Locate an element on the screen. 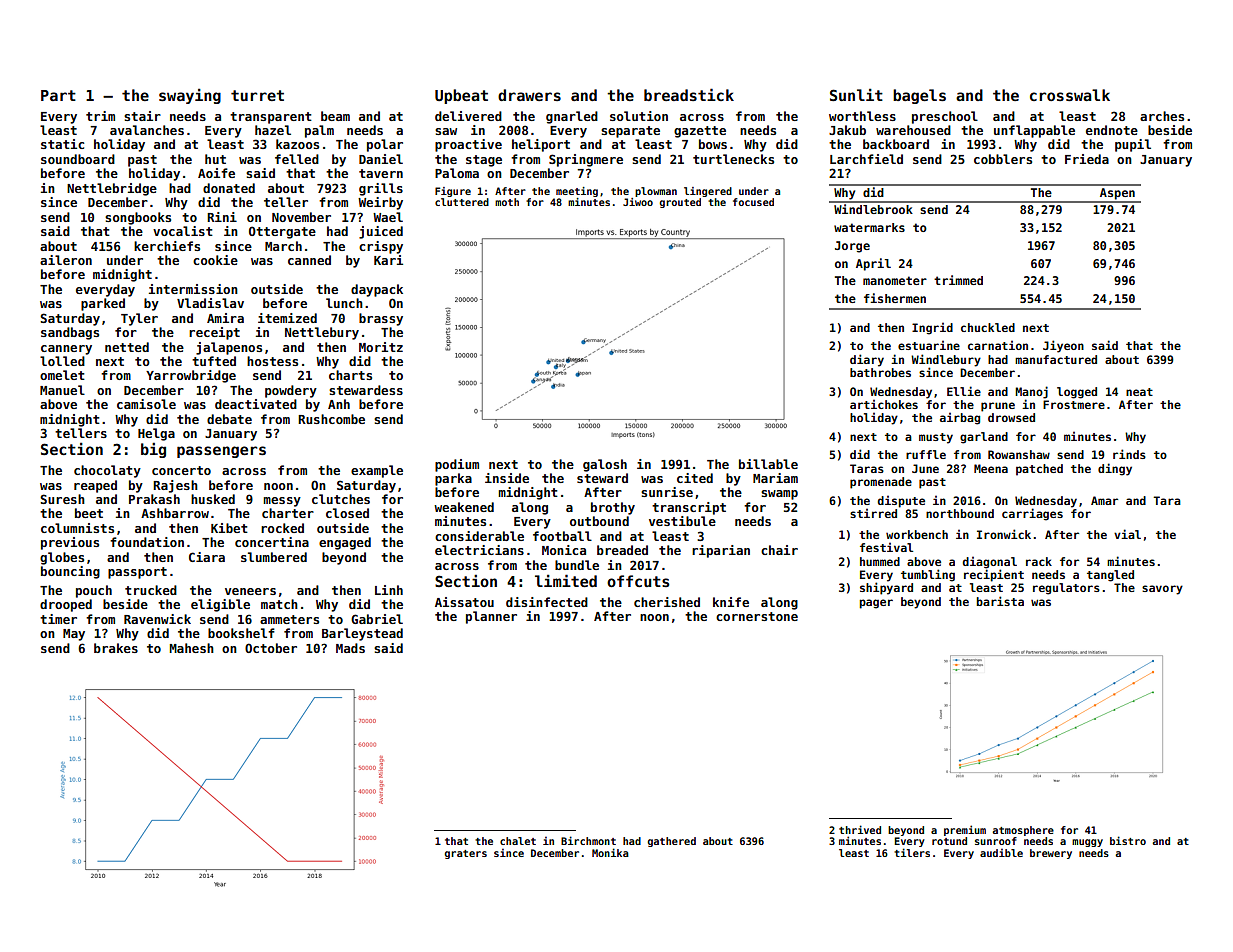 This screenshot has width=1233, height=952. Prakash is located at coordinates (154, 499).
